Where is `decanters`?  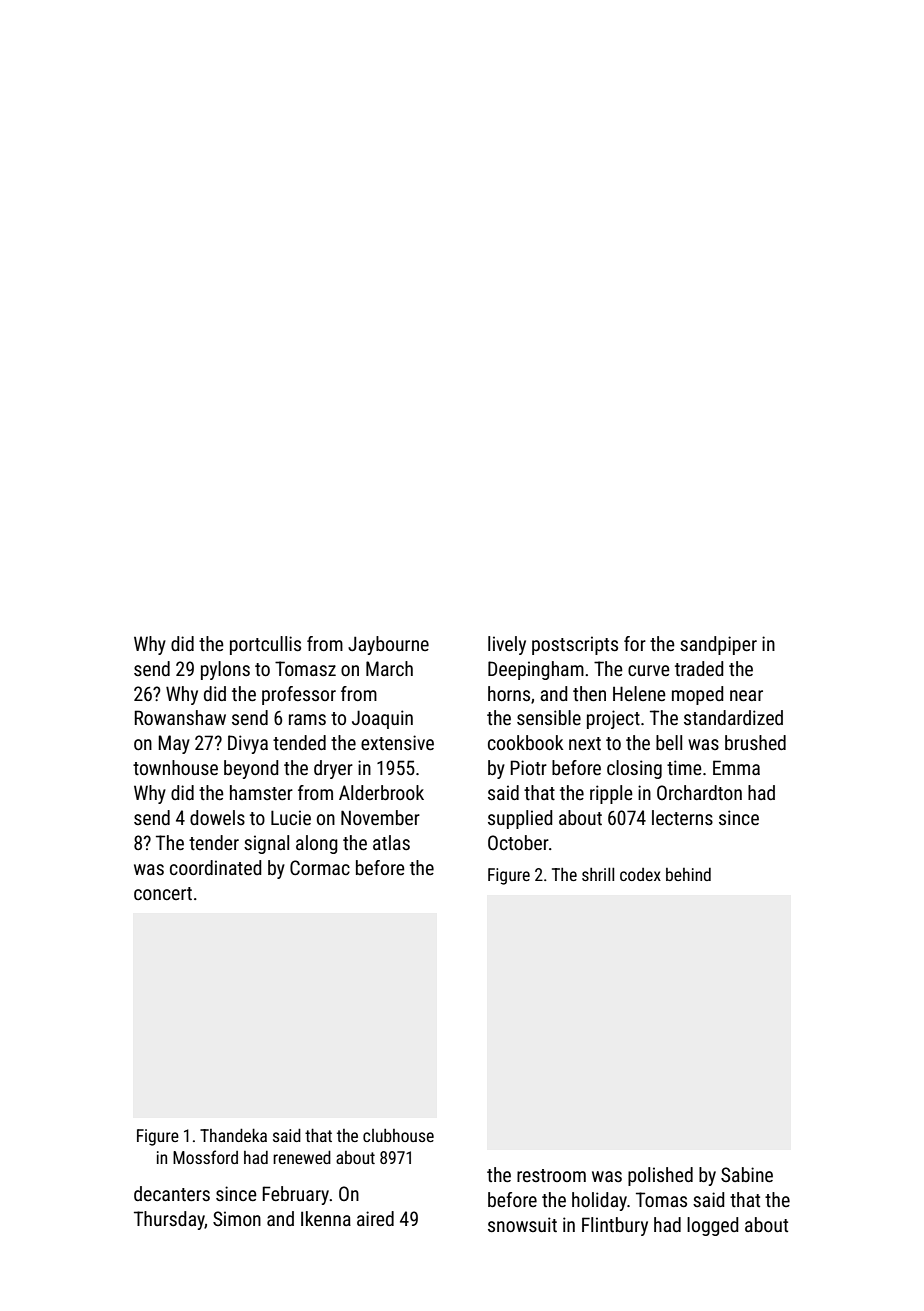 decanters is located at coordinates (172, 1193).
